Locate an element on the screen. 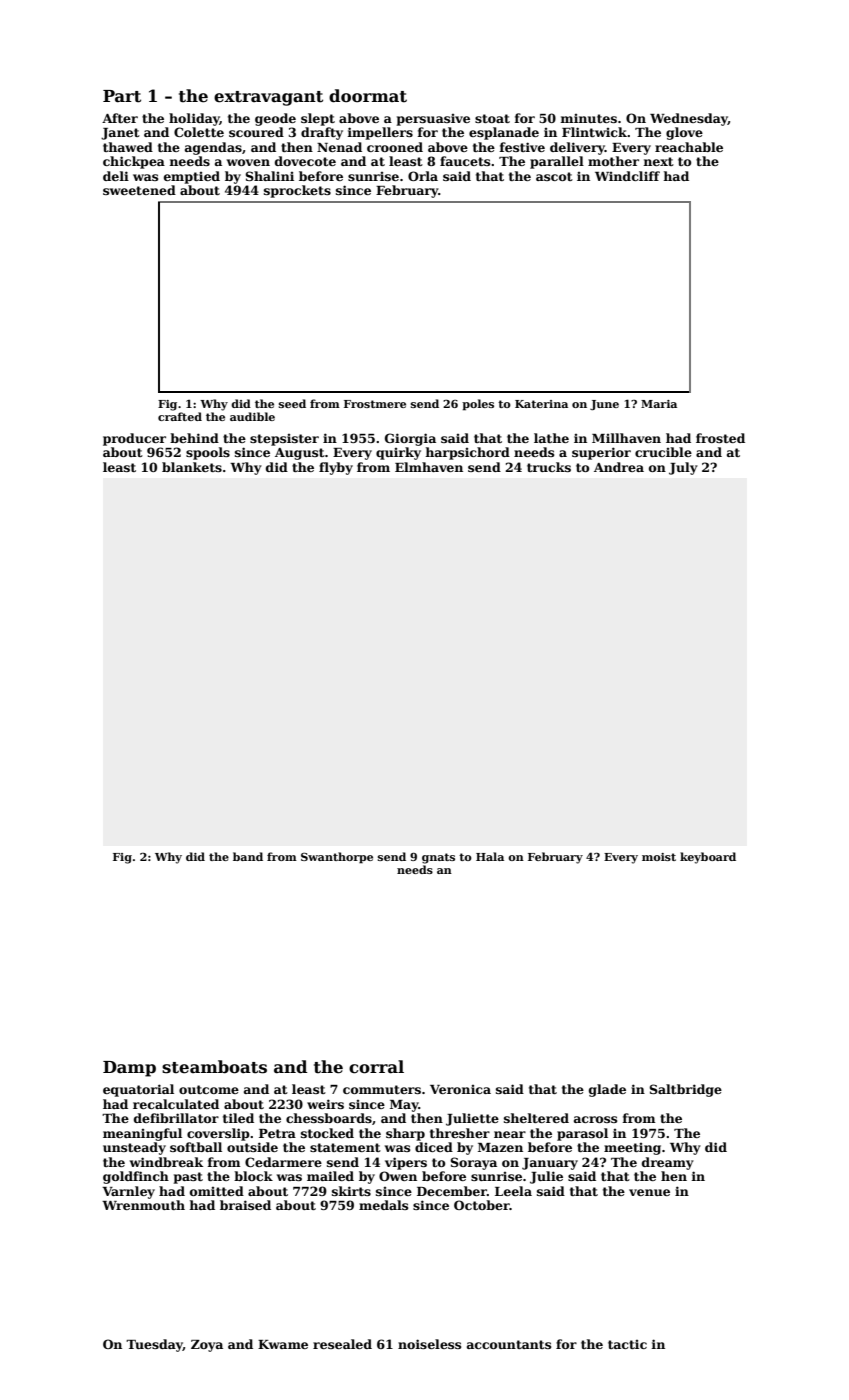 This screenshot has width=849, height=1400. band is located at coordinates (248, 856).
